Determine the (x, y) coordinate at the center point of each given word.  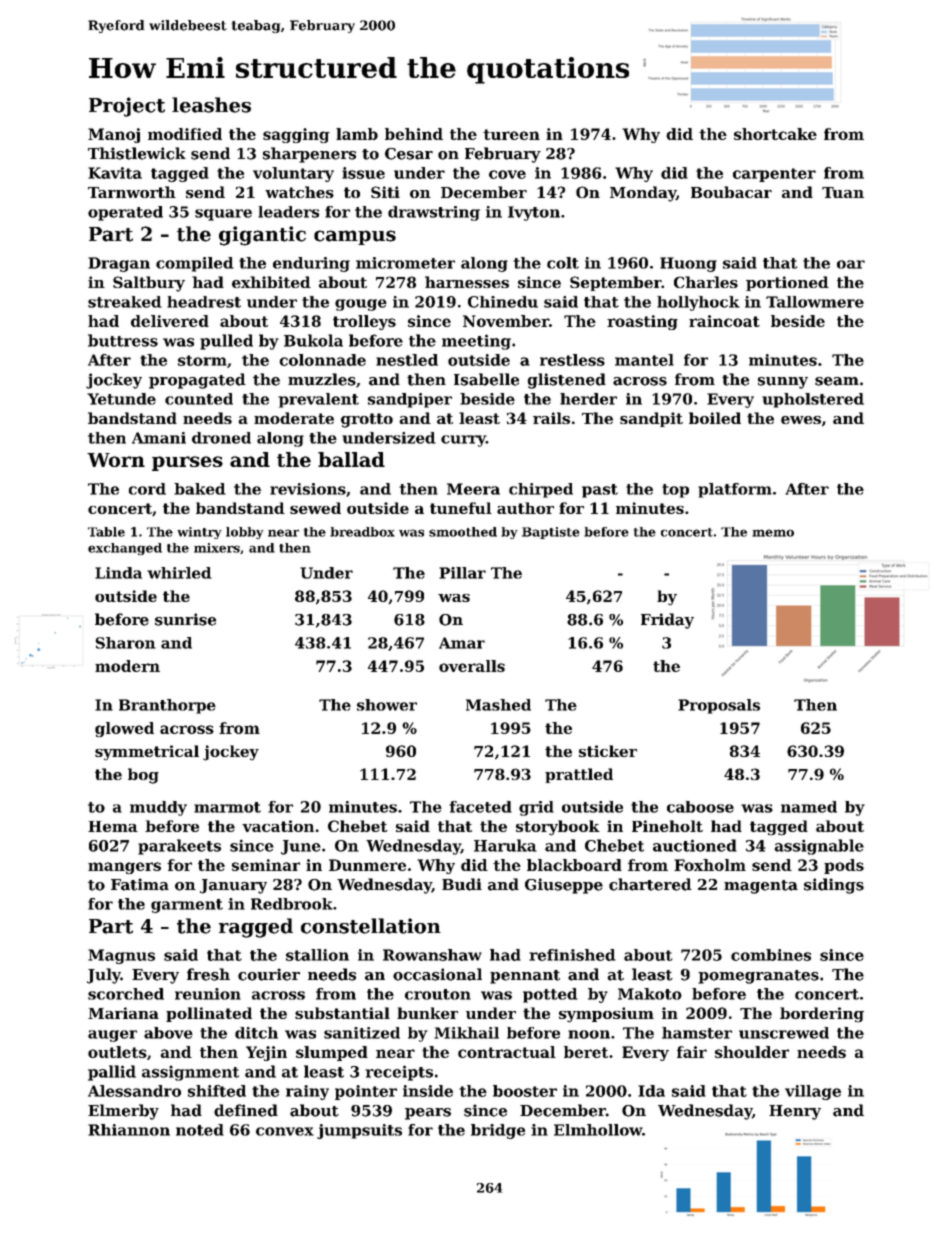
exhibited (271, 282)
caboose (700, 807)
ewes (801, 420)
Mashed (498, 705)
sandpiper (410, 400)
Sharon (125, 643)
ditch (256, 1033)
